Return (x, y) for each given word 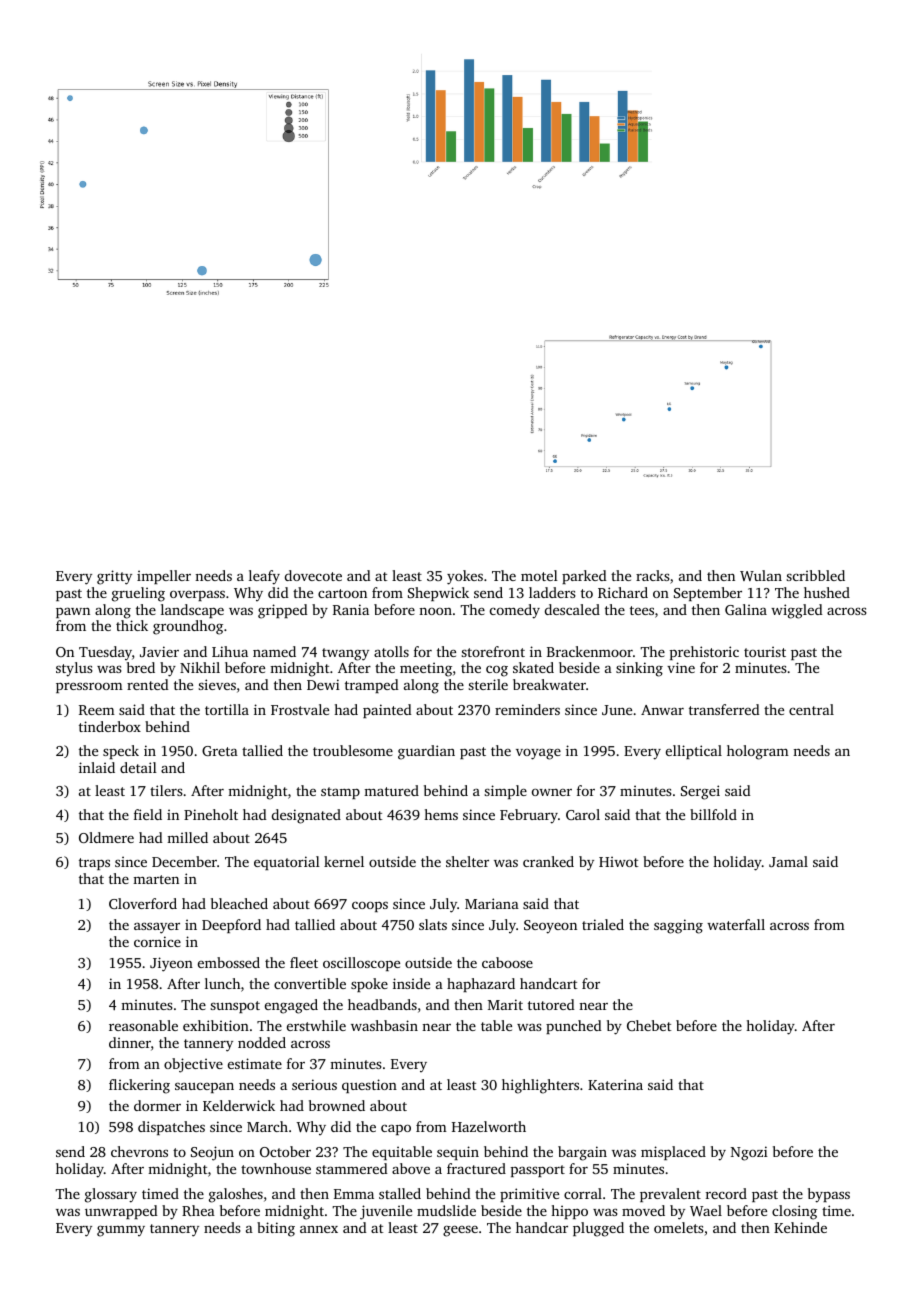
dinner (130, 1042)
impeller (164, 577)
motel (539, 575)
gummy (121, 1231)
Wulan (761, 575)
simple (505, 792)
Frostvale (300, 709)
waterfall (736, 924)
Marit (505, 1004)
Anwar (662, 710)
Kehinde (800, 1227)
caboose (507, 962)
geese (460, 1231)
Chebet (649, 1025)
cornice (157, 941)
